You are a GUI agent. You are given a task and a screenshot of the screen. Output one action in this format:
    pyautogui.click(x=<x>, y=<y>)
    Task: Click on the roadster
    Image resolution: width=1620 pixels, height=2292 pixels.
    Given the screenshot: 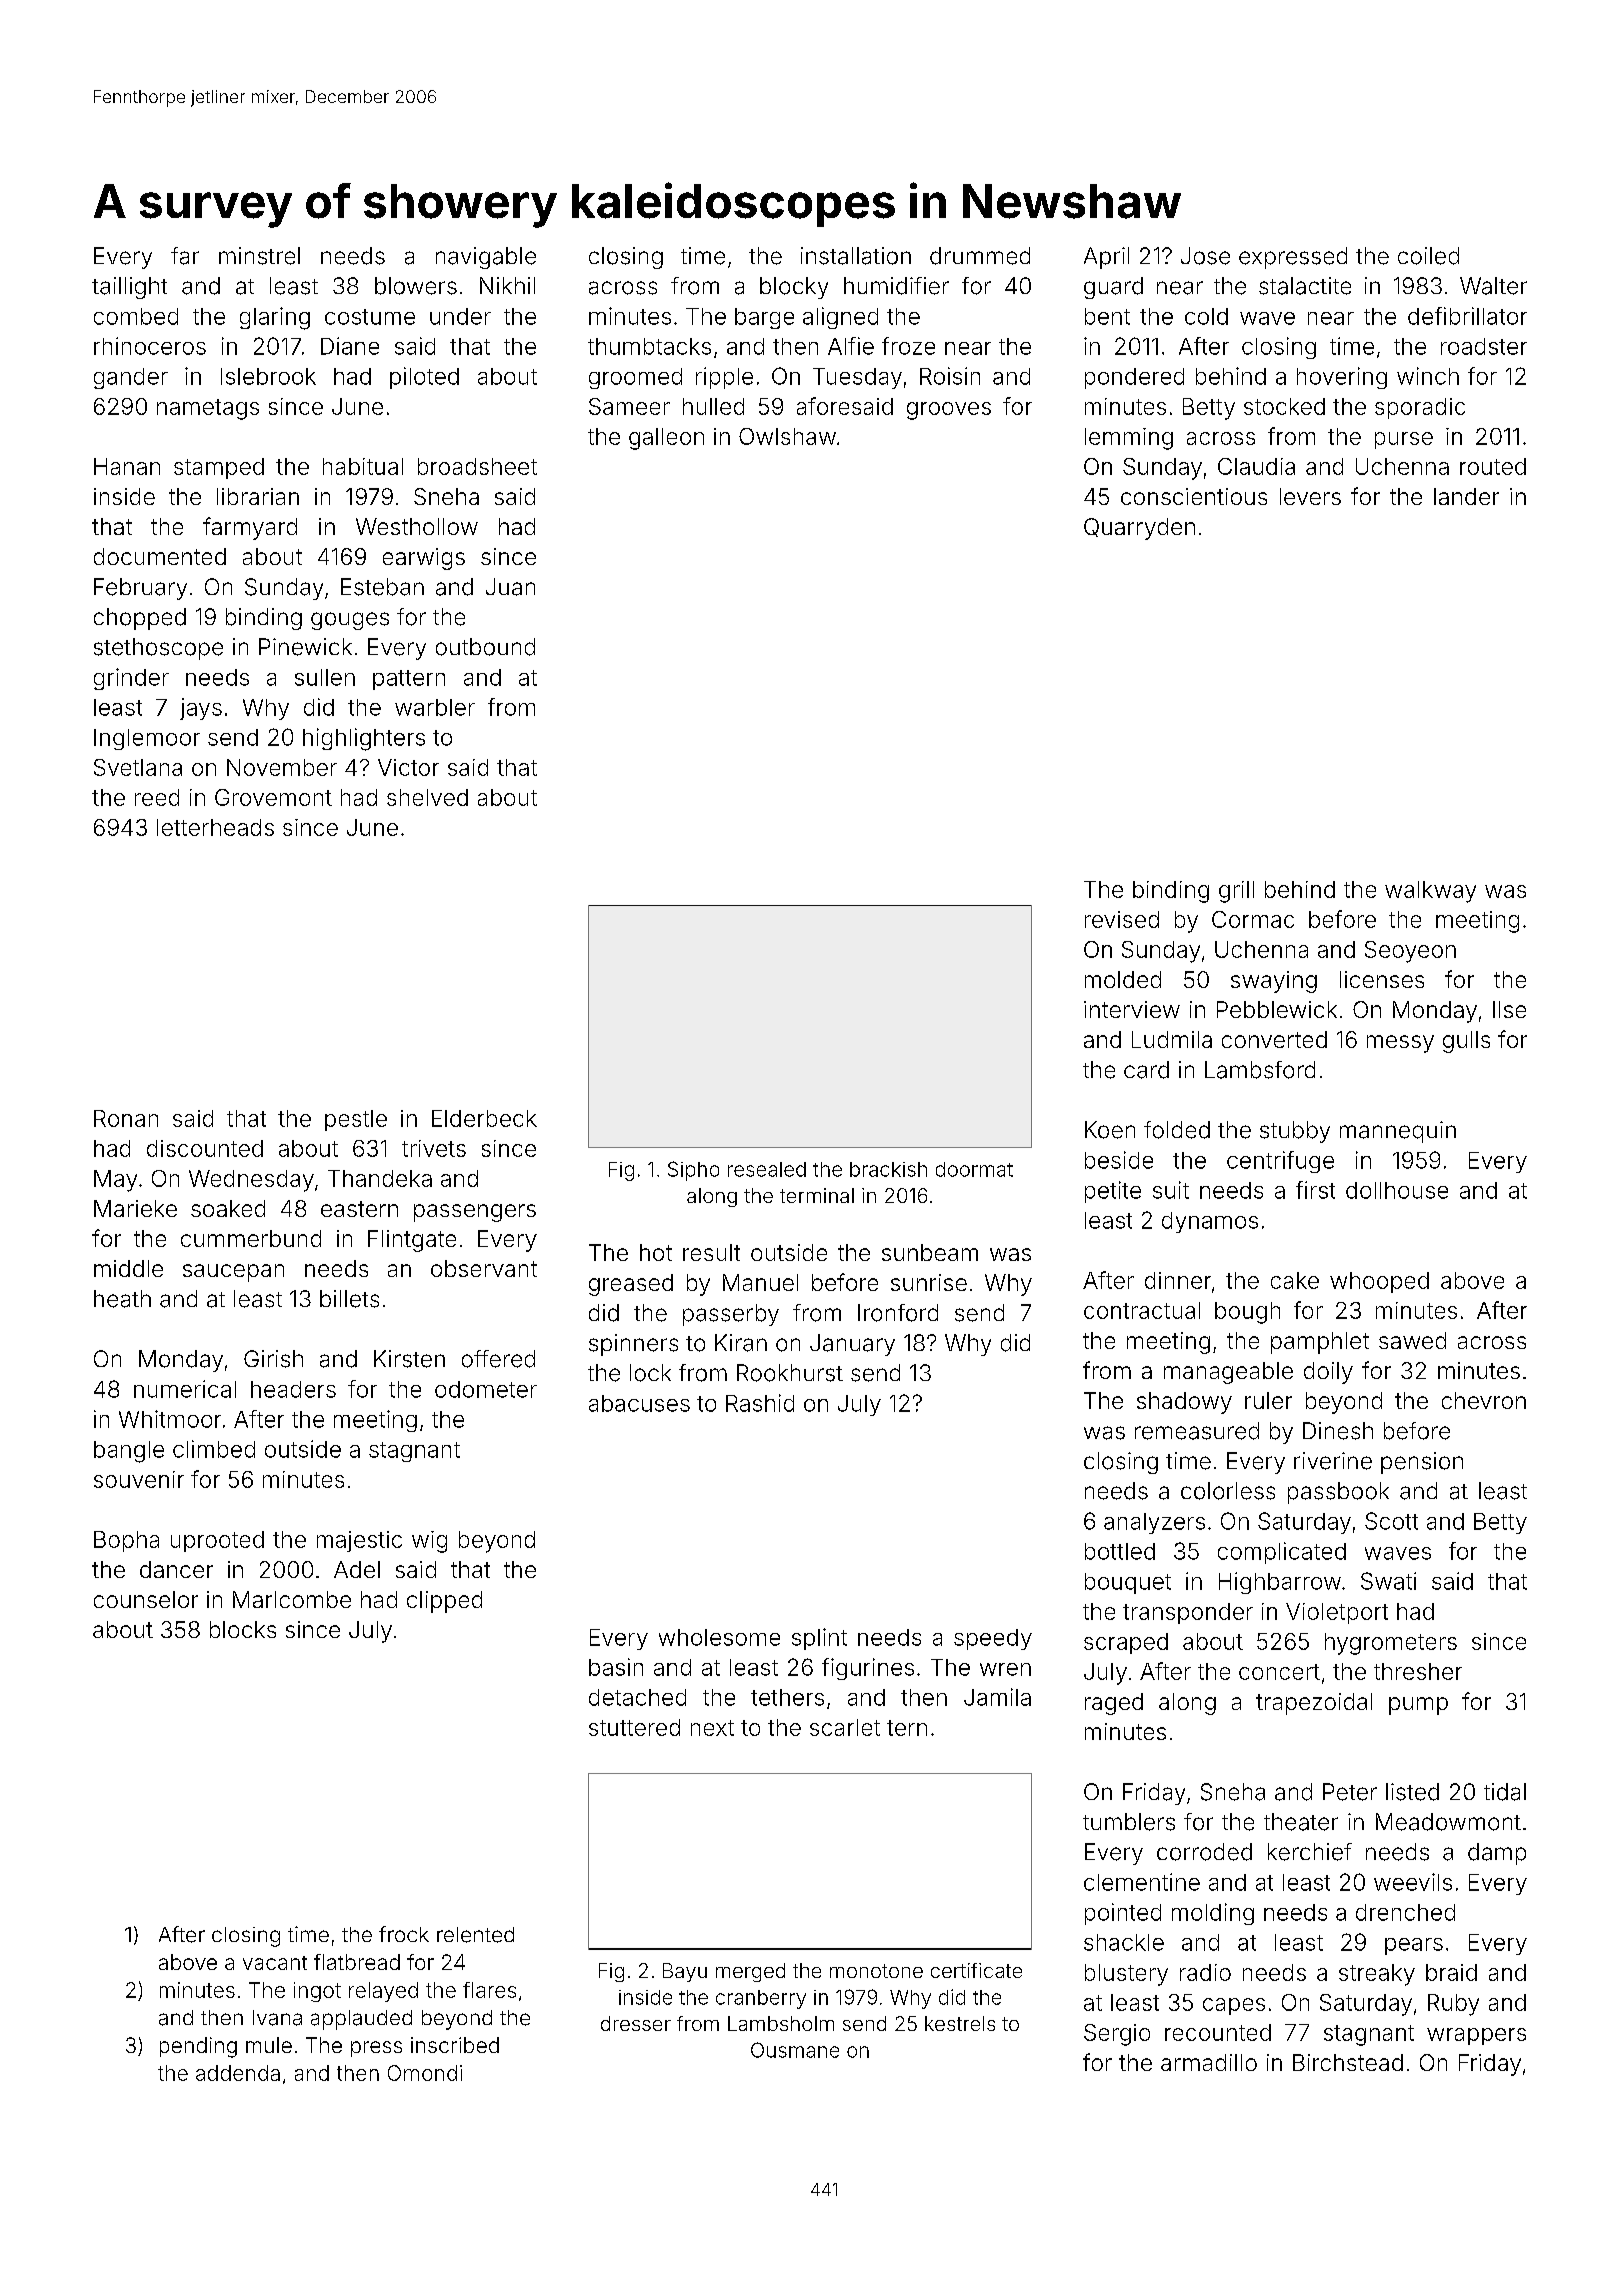 What is the action you would take?
    pyautogui.click(x=1484, y=346)
